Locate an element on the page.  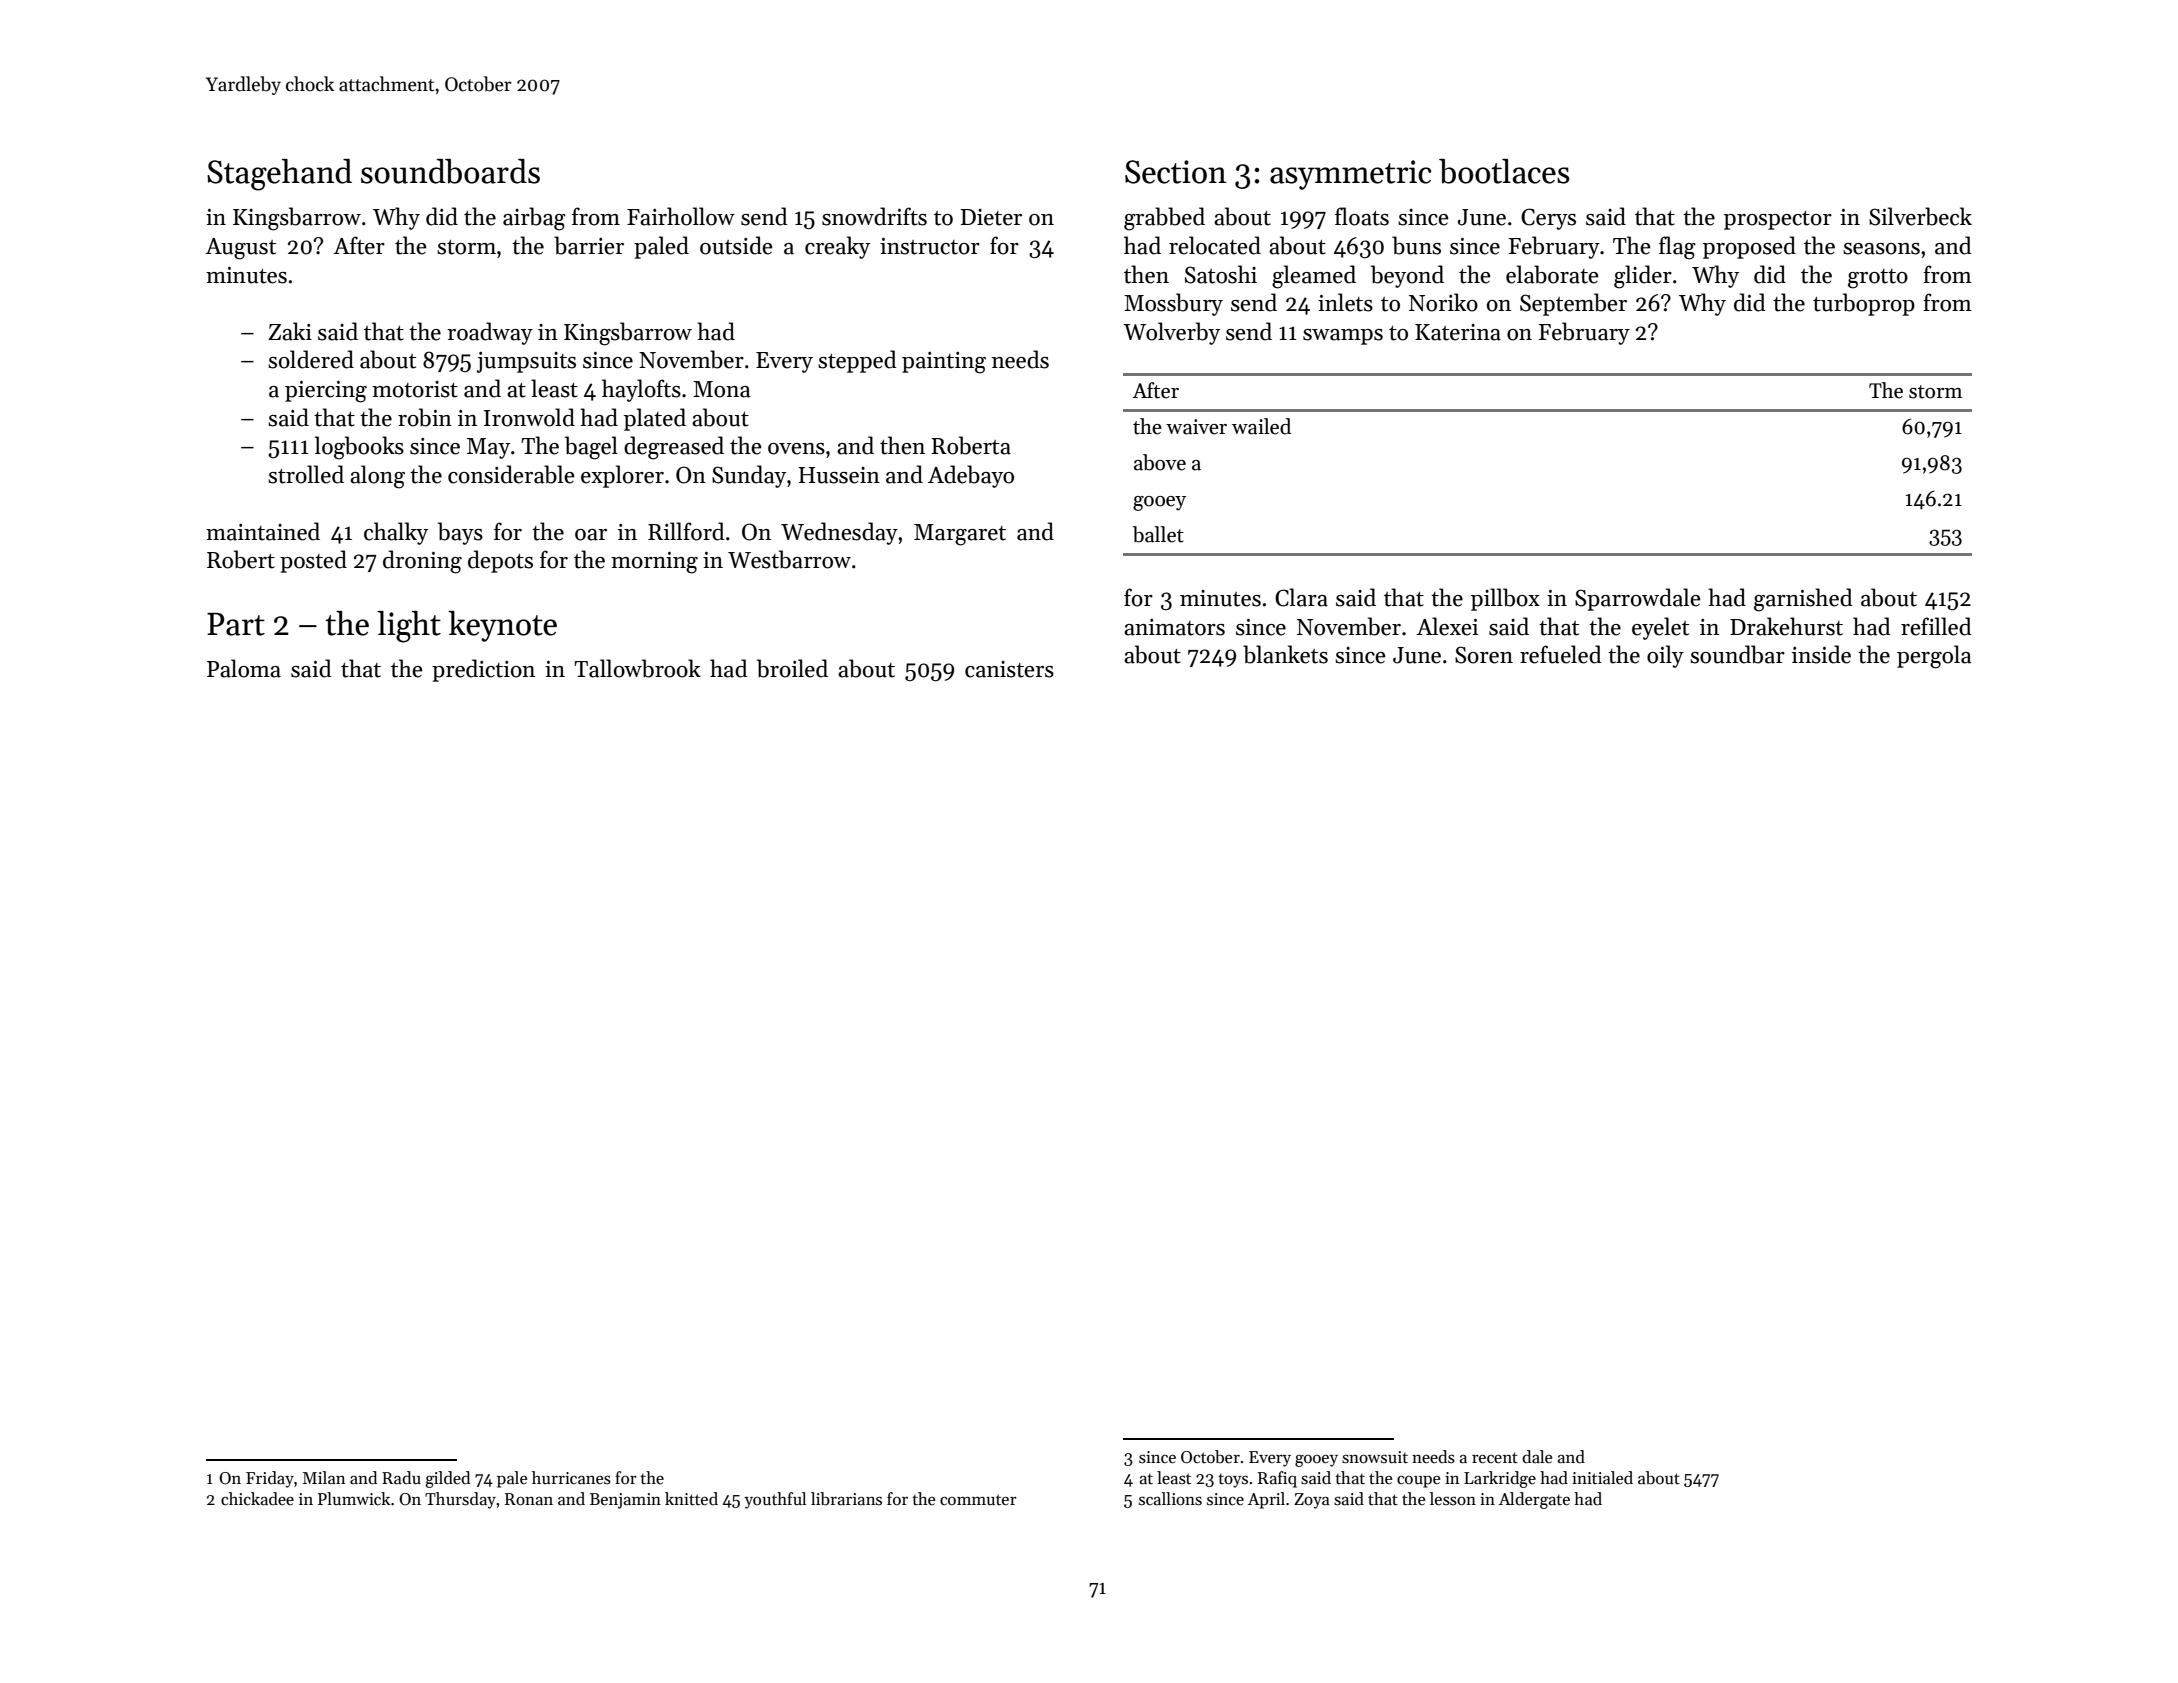
oily is located at coordinates (1665, 656).
